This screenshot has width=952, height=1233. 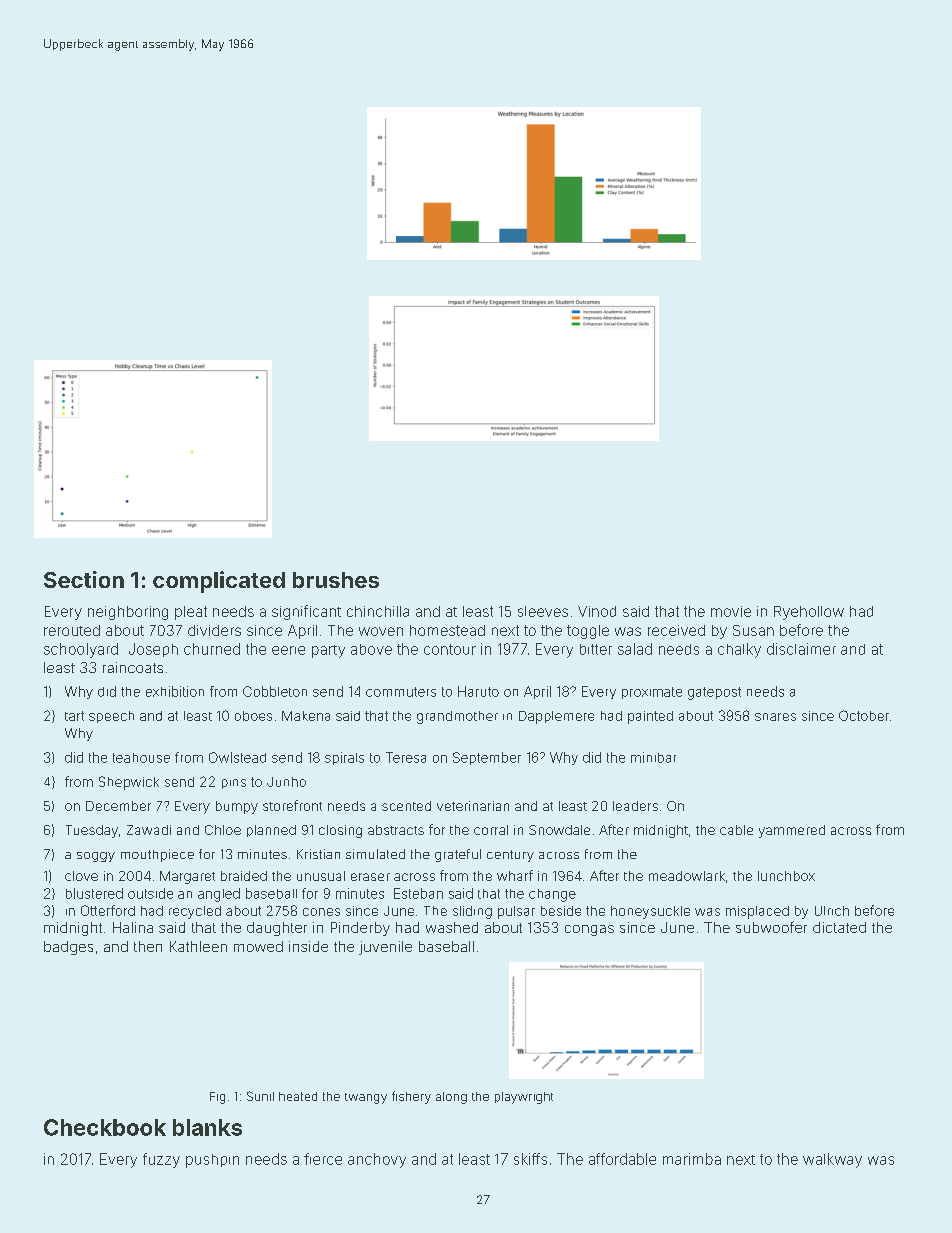 I want to click on walkway, so click(x=832, y=1160).
